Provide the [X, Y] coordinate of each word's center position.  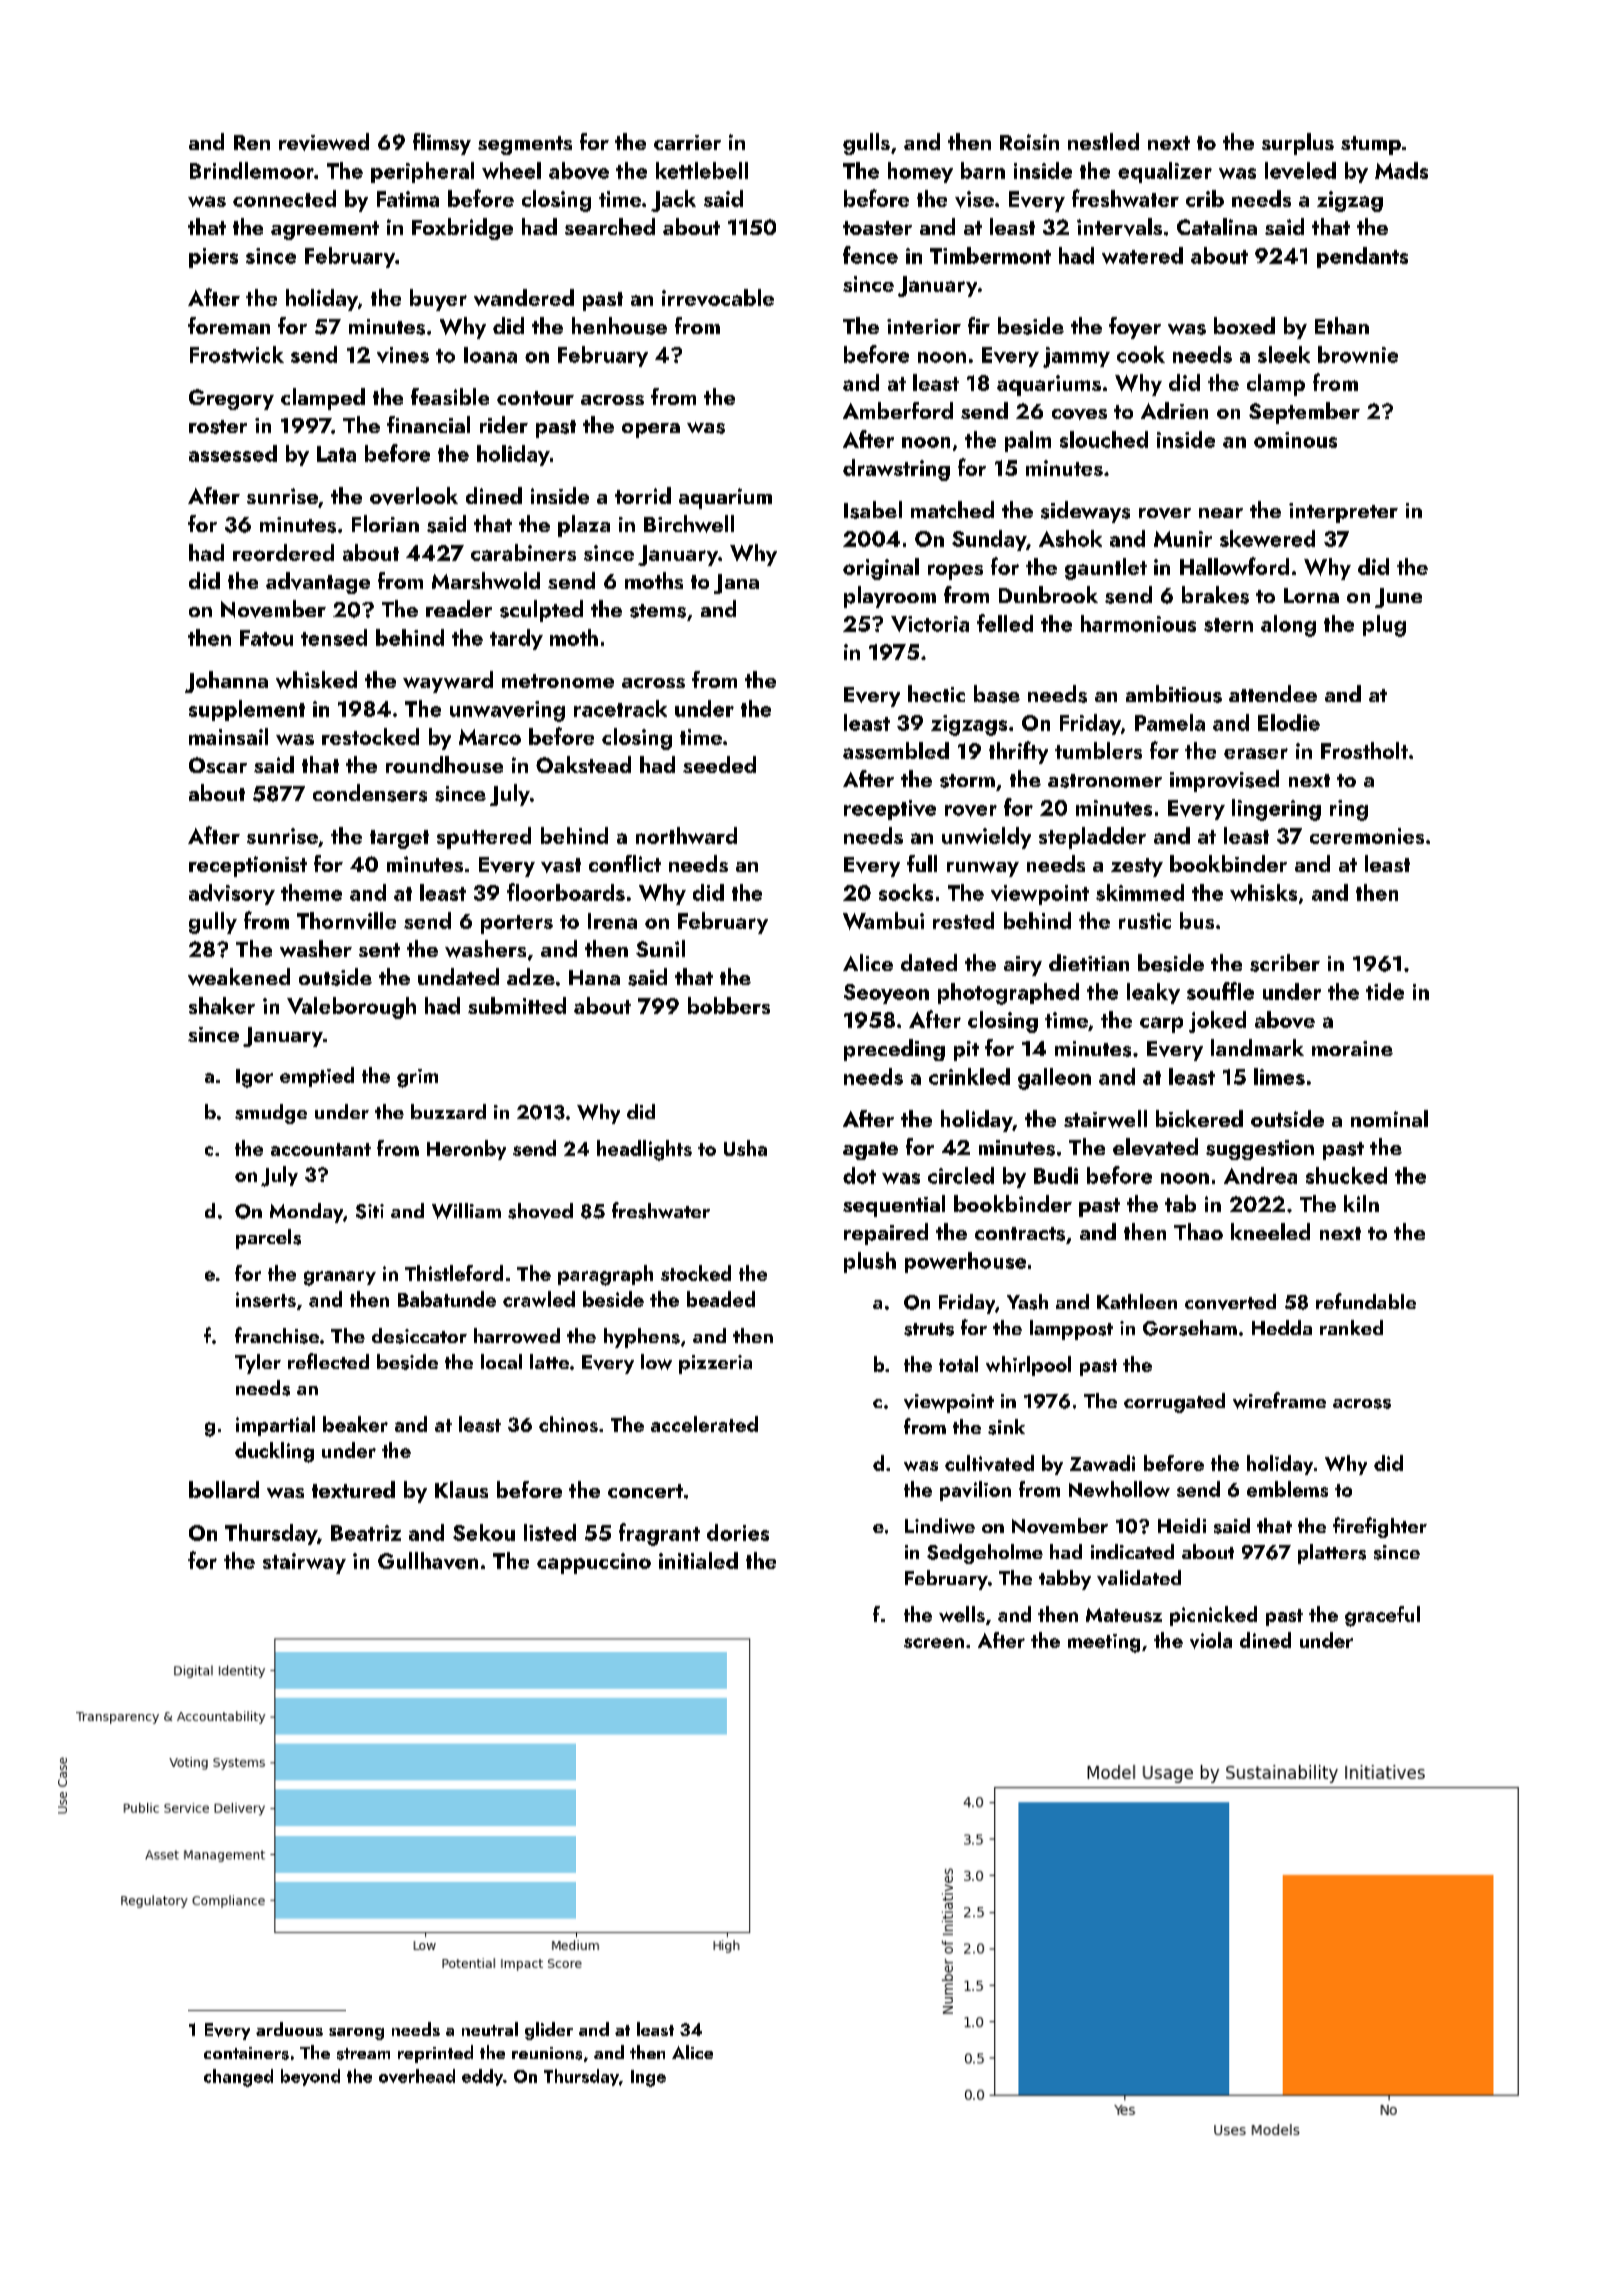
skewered [1267, 538]
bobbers [729, 1005]
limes [1279, 1076]
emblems [1287, 1489]
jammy [1076, 357]
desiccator [419, 1336]
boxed [1244, 325]
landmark [1257, 1047]
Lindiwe [940, 1526]
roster [218, 427]
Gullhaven [428, 1560]
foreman [229, 325]
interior [924, 326]
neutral [490, 2029]
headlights [644, 1150]
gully [213, 923]
